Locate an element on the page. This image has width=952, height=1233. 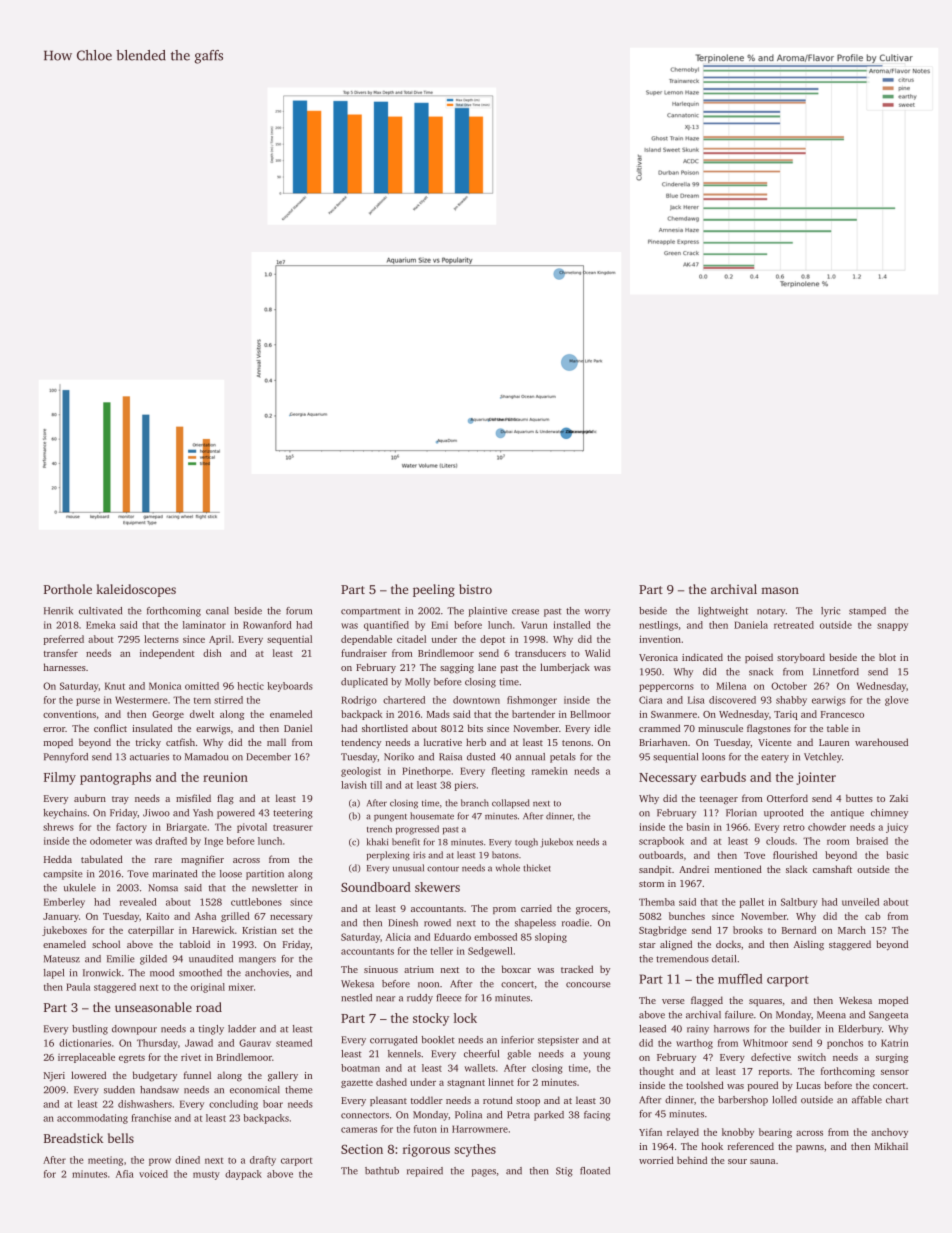
lowered is located at coordinates (88, 1075).
